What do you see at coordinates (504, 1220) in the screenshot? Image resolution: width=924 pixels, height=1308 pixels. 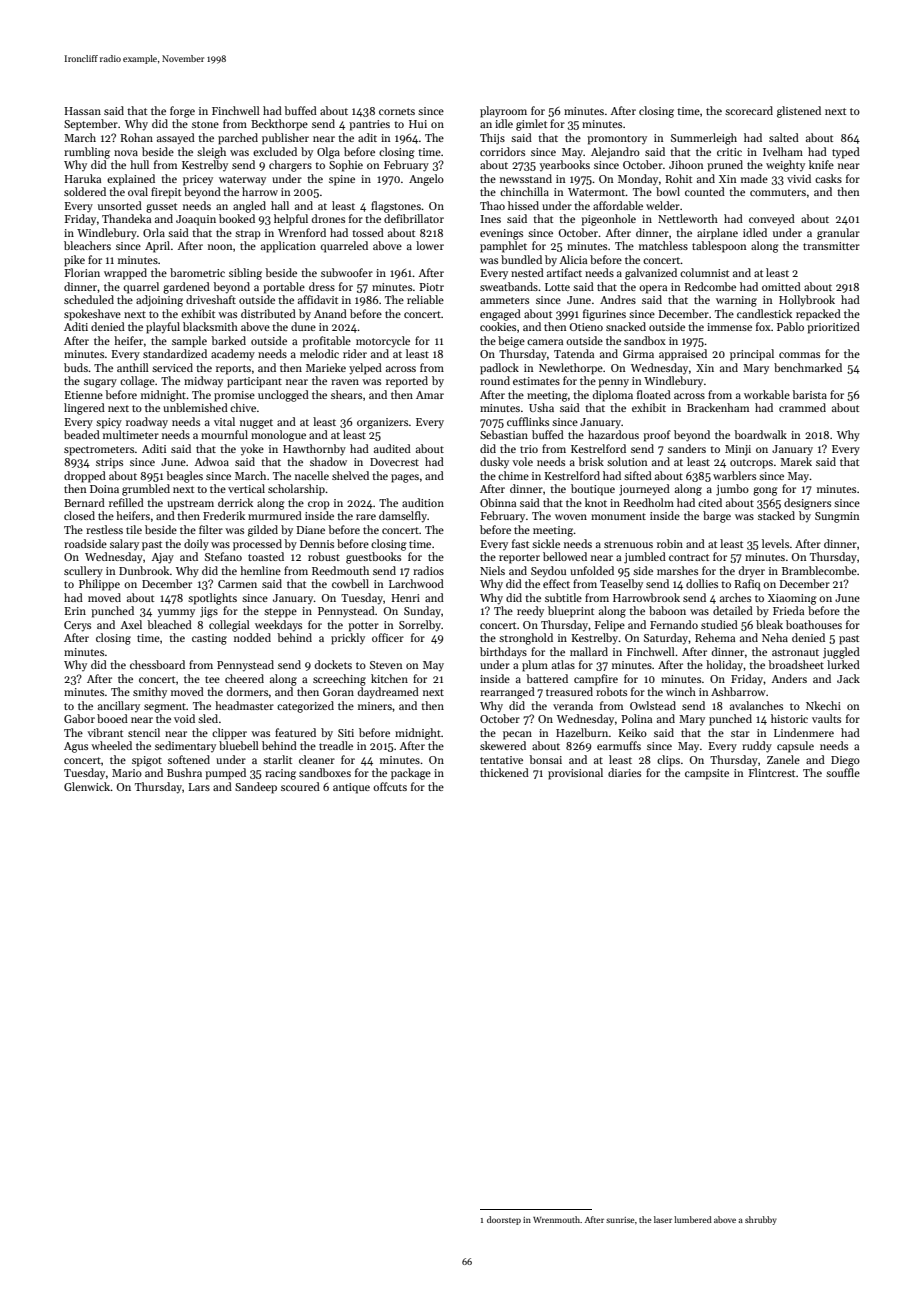 I see `doorstep` at bounding box center [504, 1220].
